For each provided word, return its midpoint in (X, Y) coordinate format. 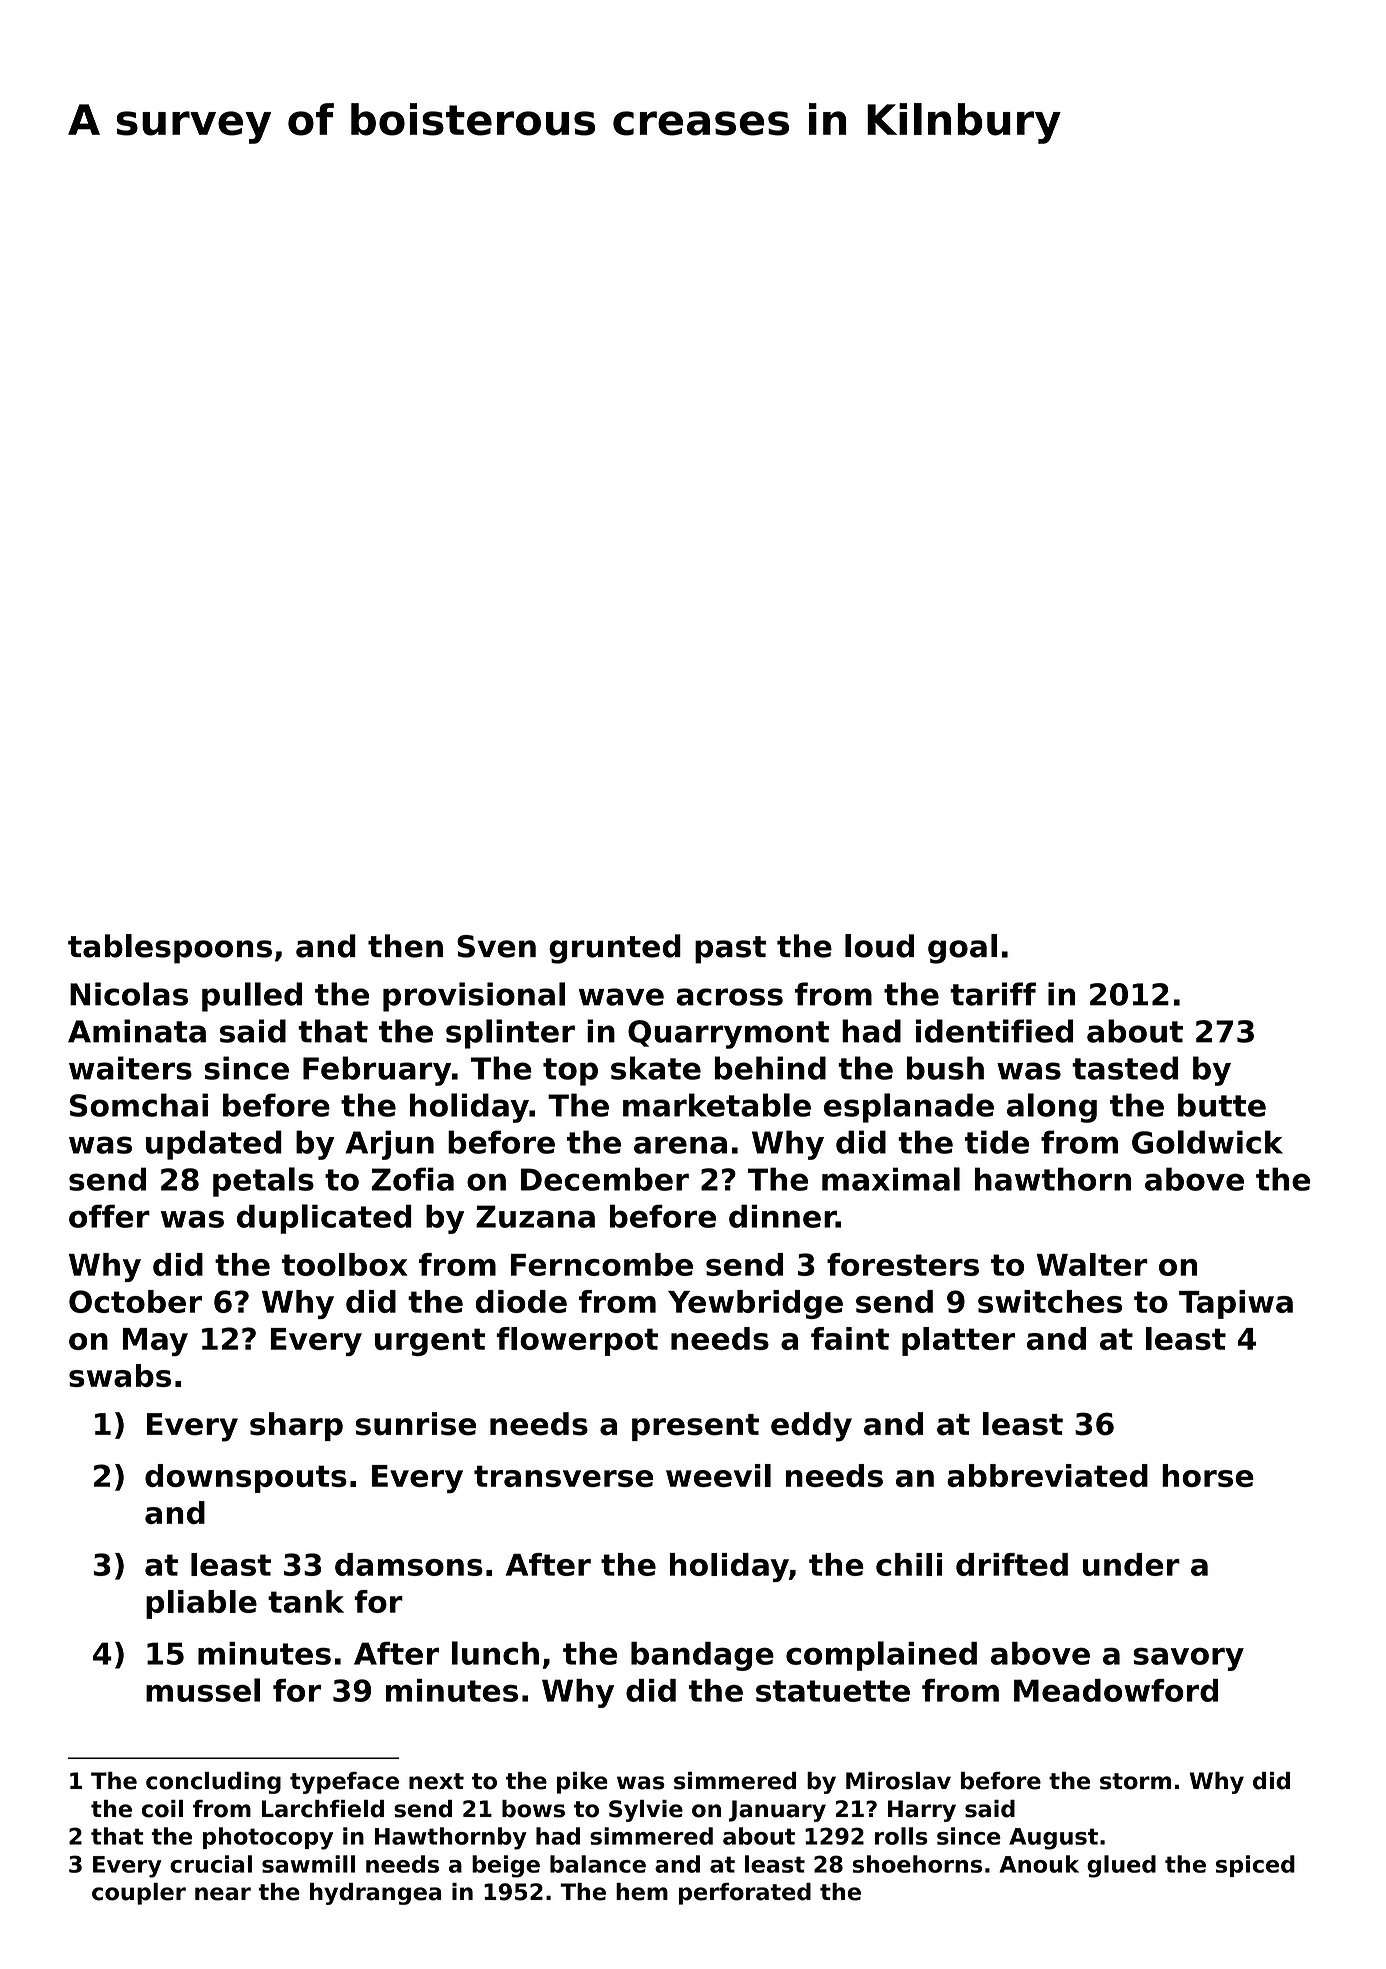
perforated (745, 1894)
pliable (201, 1604)
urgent (430, 1342)
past (730, 950)
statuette (833, 1691)
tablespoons (170, 949)
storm (1135, 1781)
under (1131, 1564)
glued (1121, 1866)
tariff (993, 994)
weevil (718, 1475)
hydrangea (375, 1894)
